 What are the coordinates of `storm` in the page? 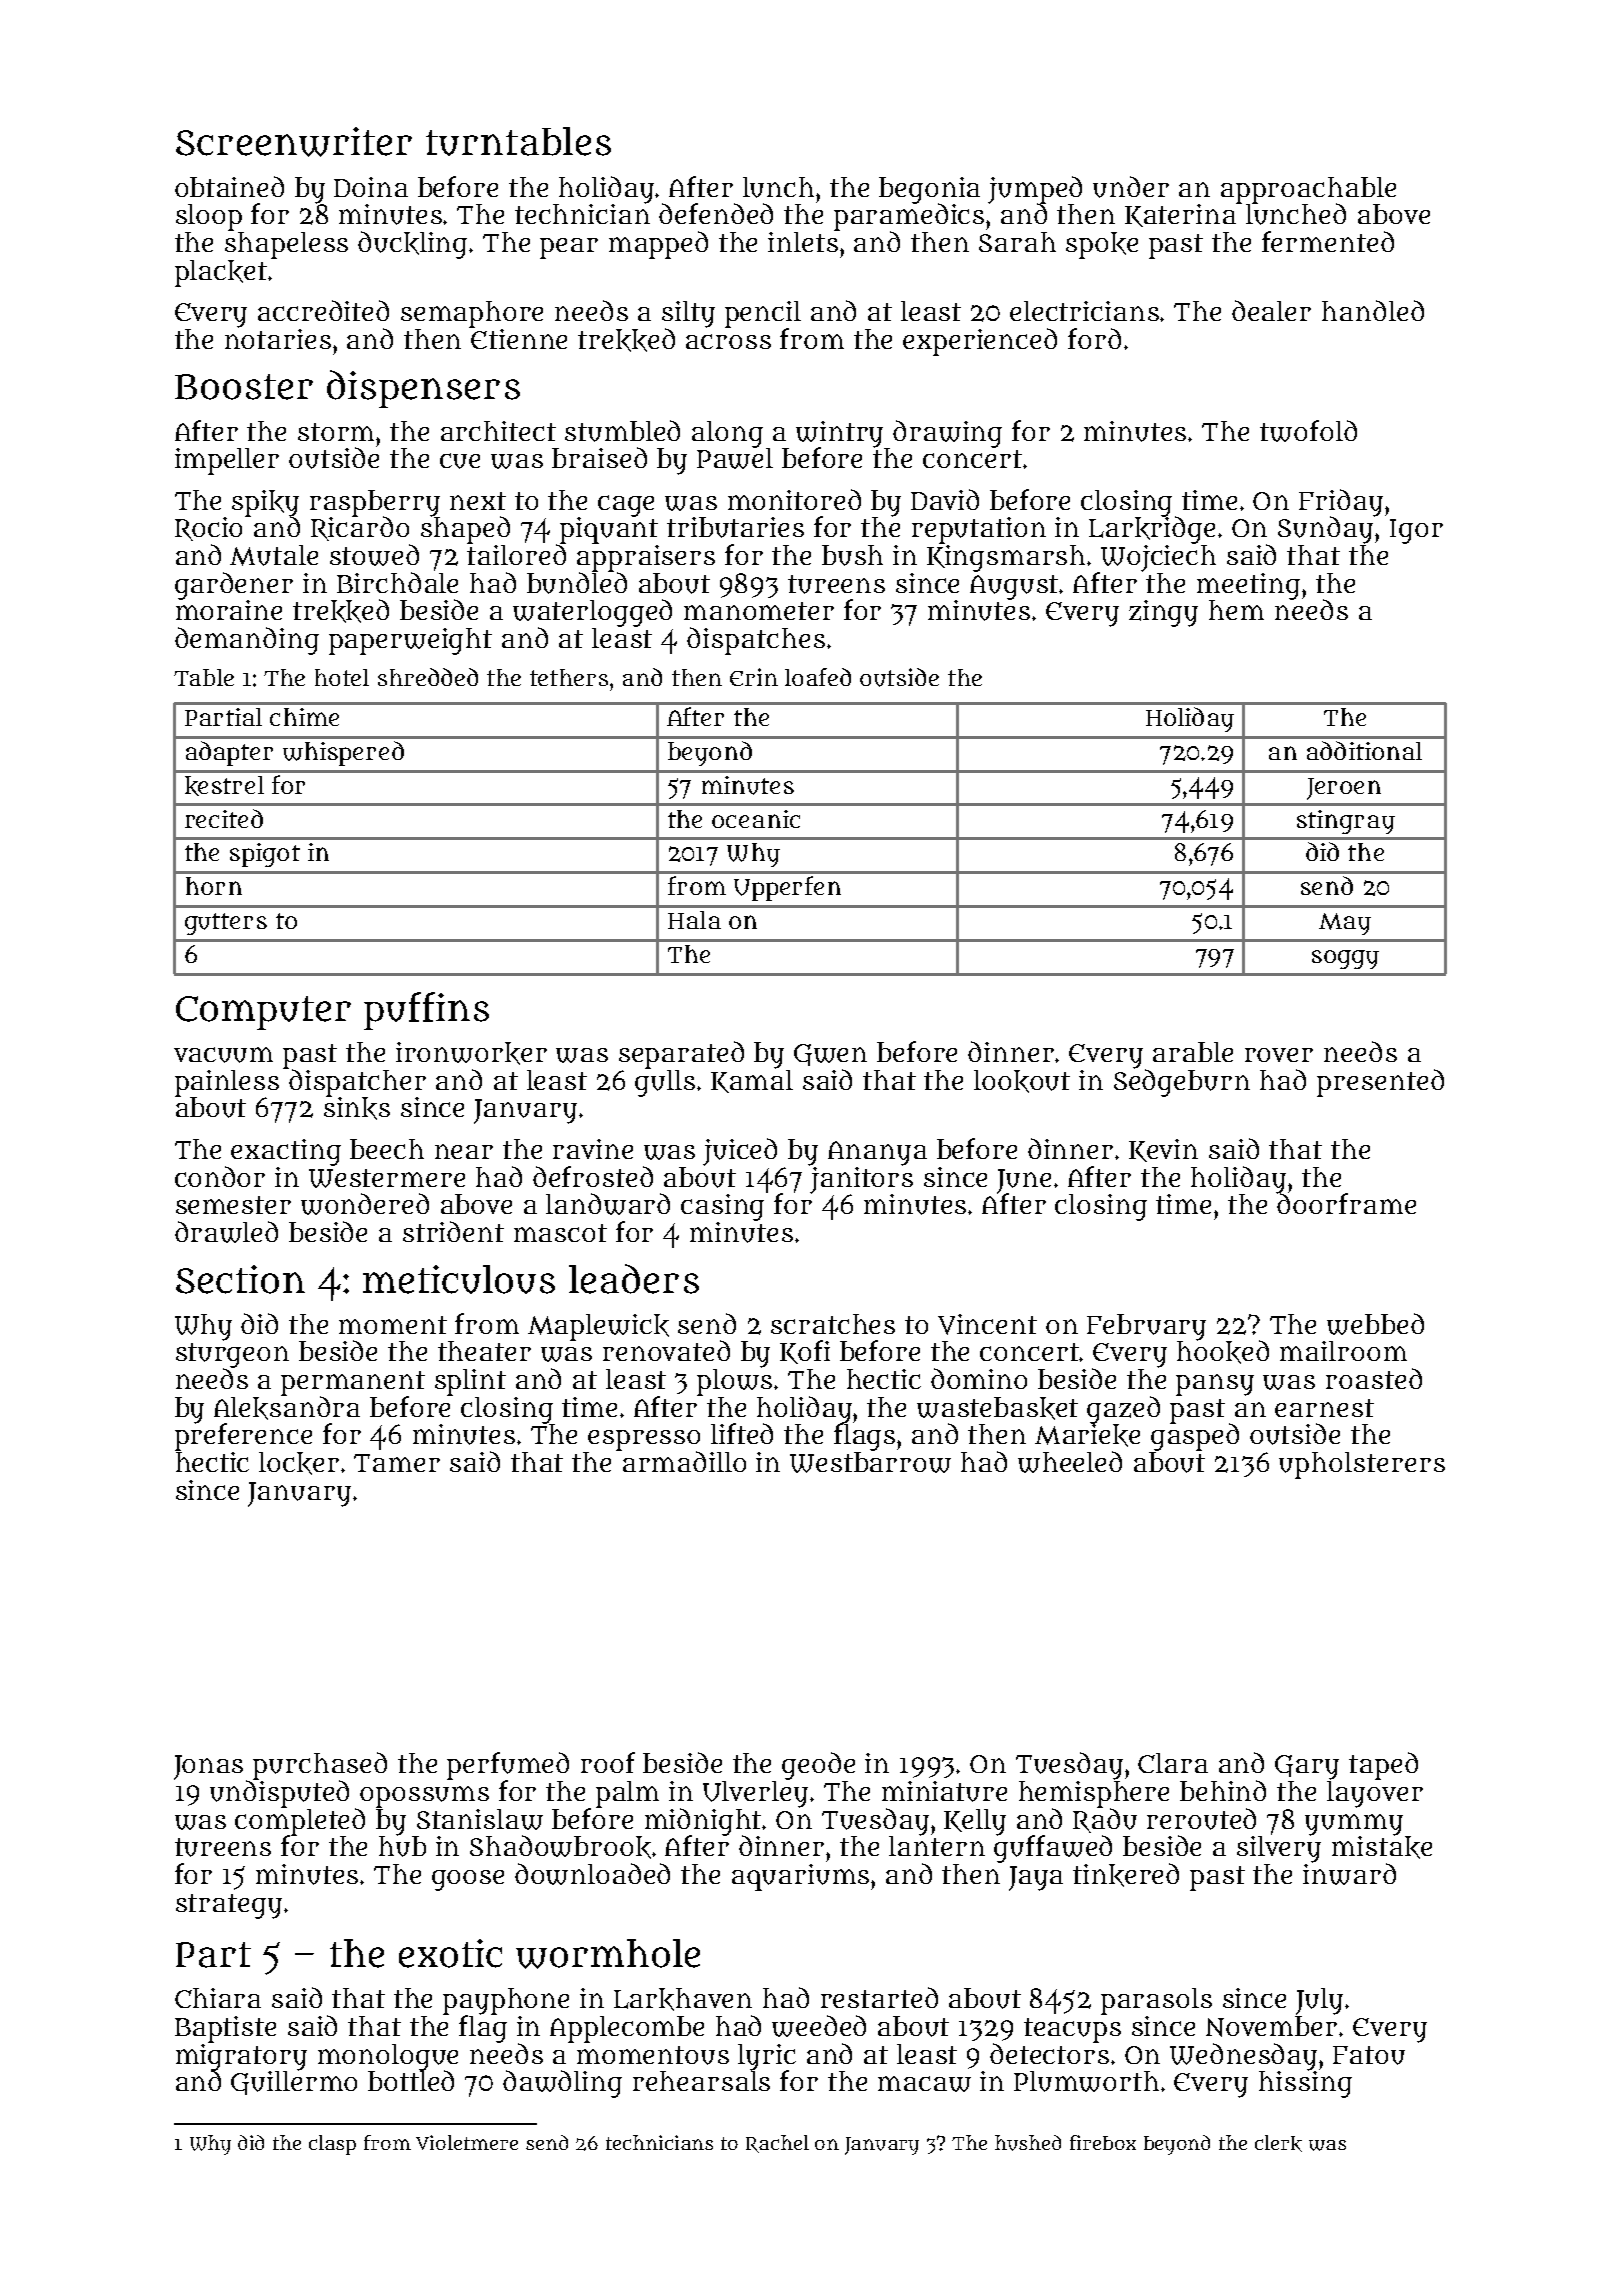 It's located at (336, 432).
